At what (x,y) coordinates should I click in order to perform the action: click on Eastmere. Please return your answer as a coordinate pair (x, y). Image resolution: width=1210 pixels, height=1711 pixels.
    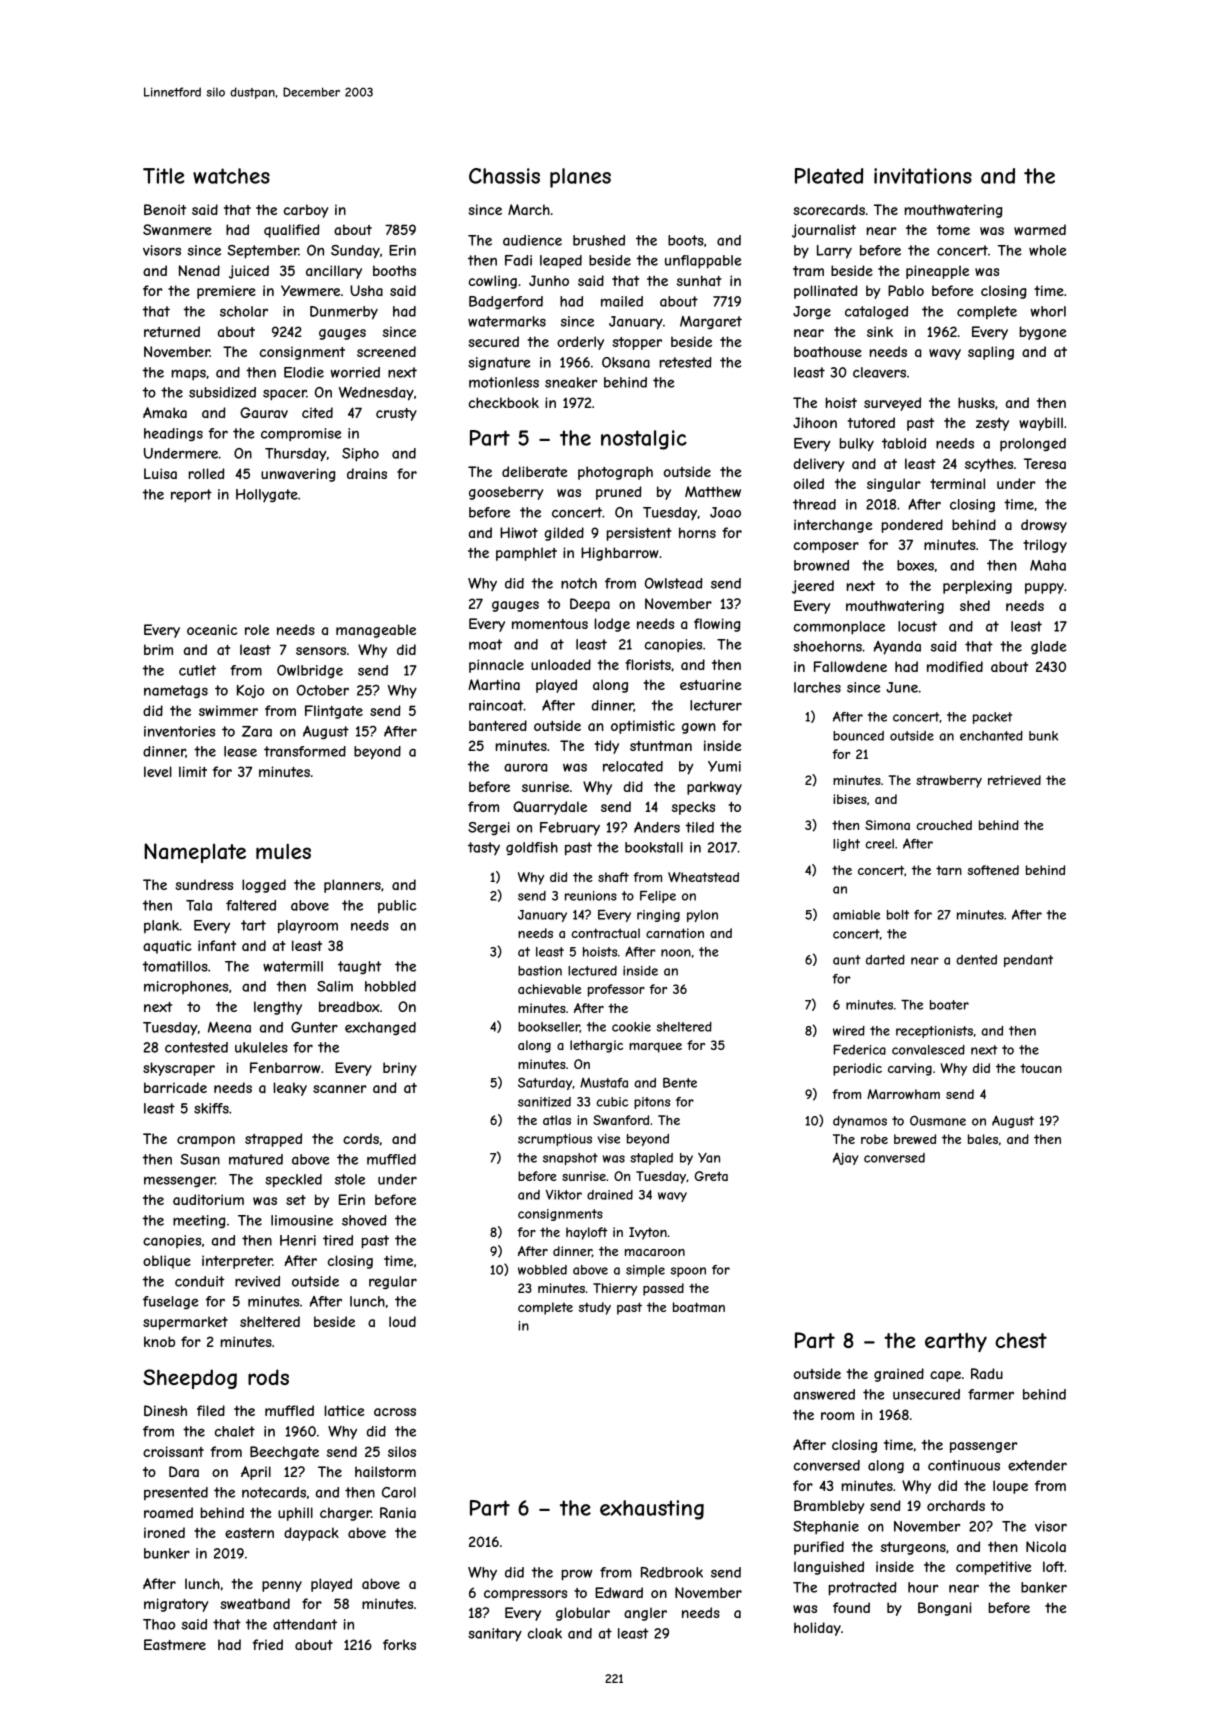
    Looking at the image, I should click on (175, 1644).
